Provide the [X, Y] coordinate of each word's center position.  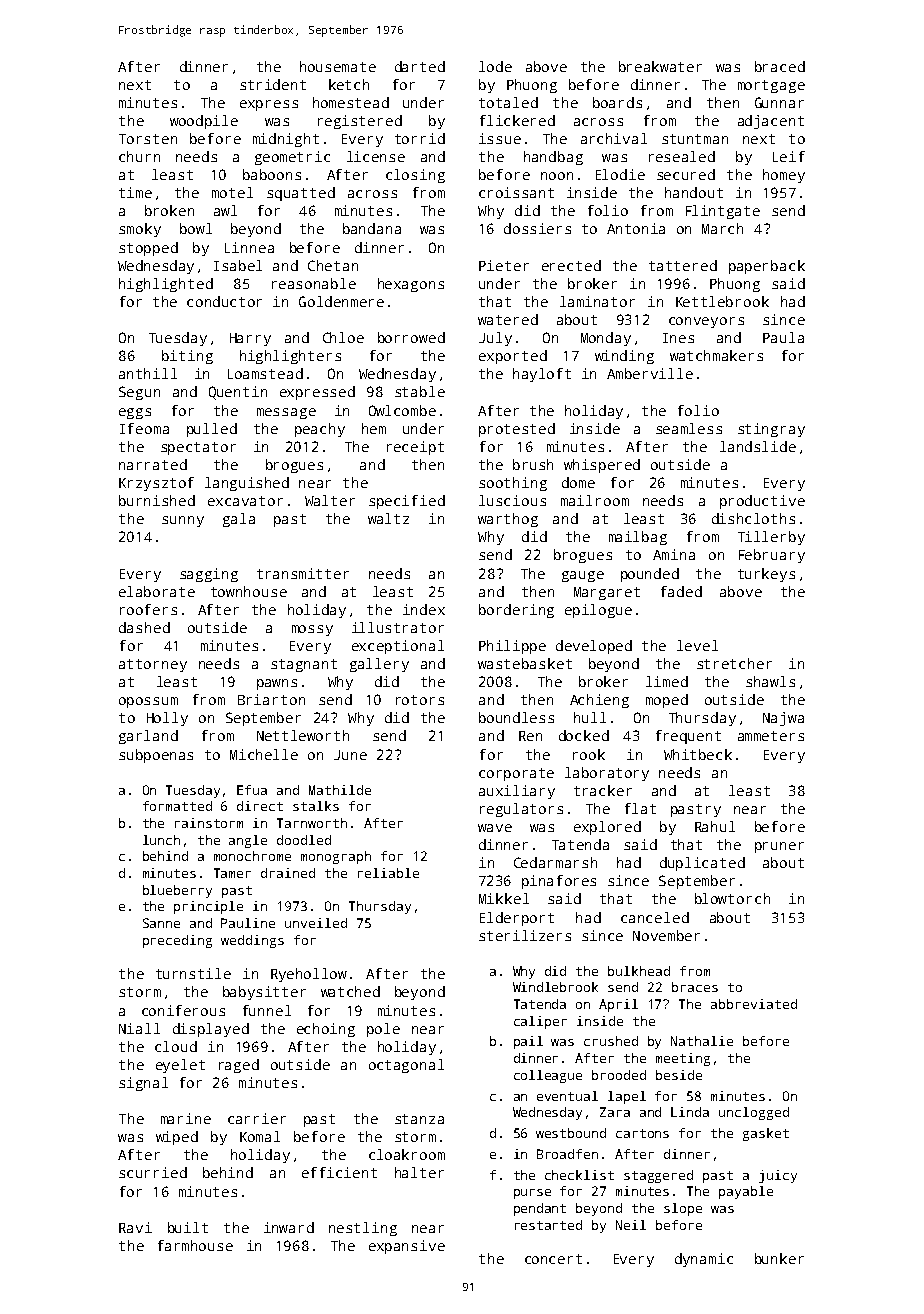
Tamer [232, 873]
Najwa [783, 719]
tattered [683, 265]
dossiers [537, 228]
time [135, 192]
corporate [516, 774]
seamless [689, 428]
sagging [209, 575]
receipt [415, 448]
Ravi [135, 1227]
